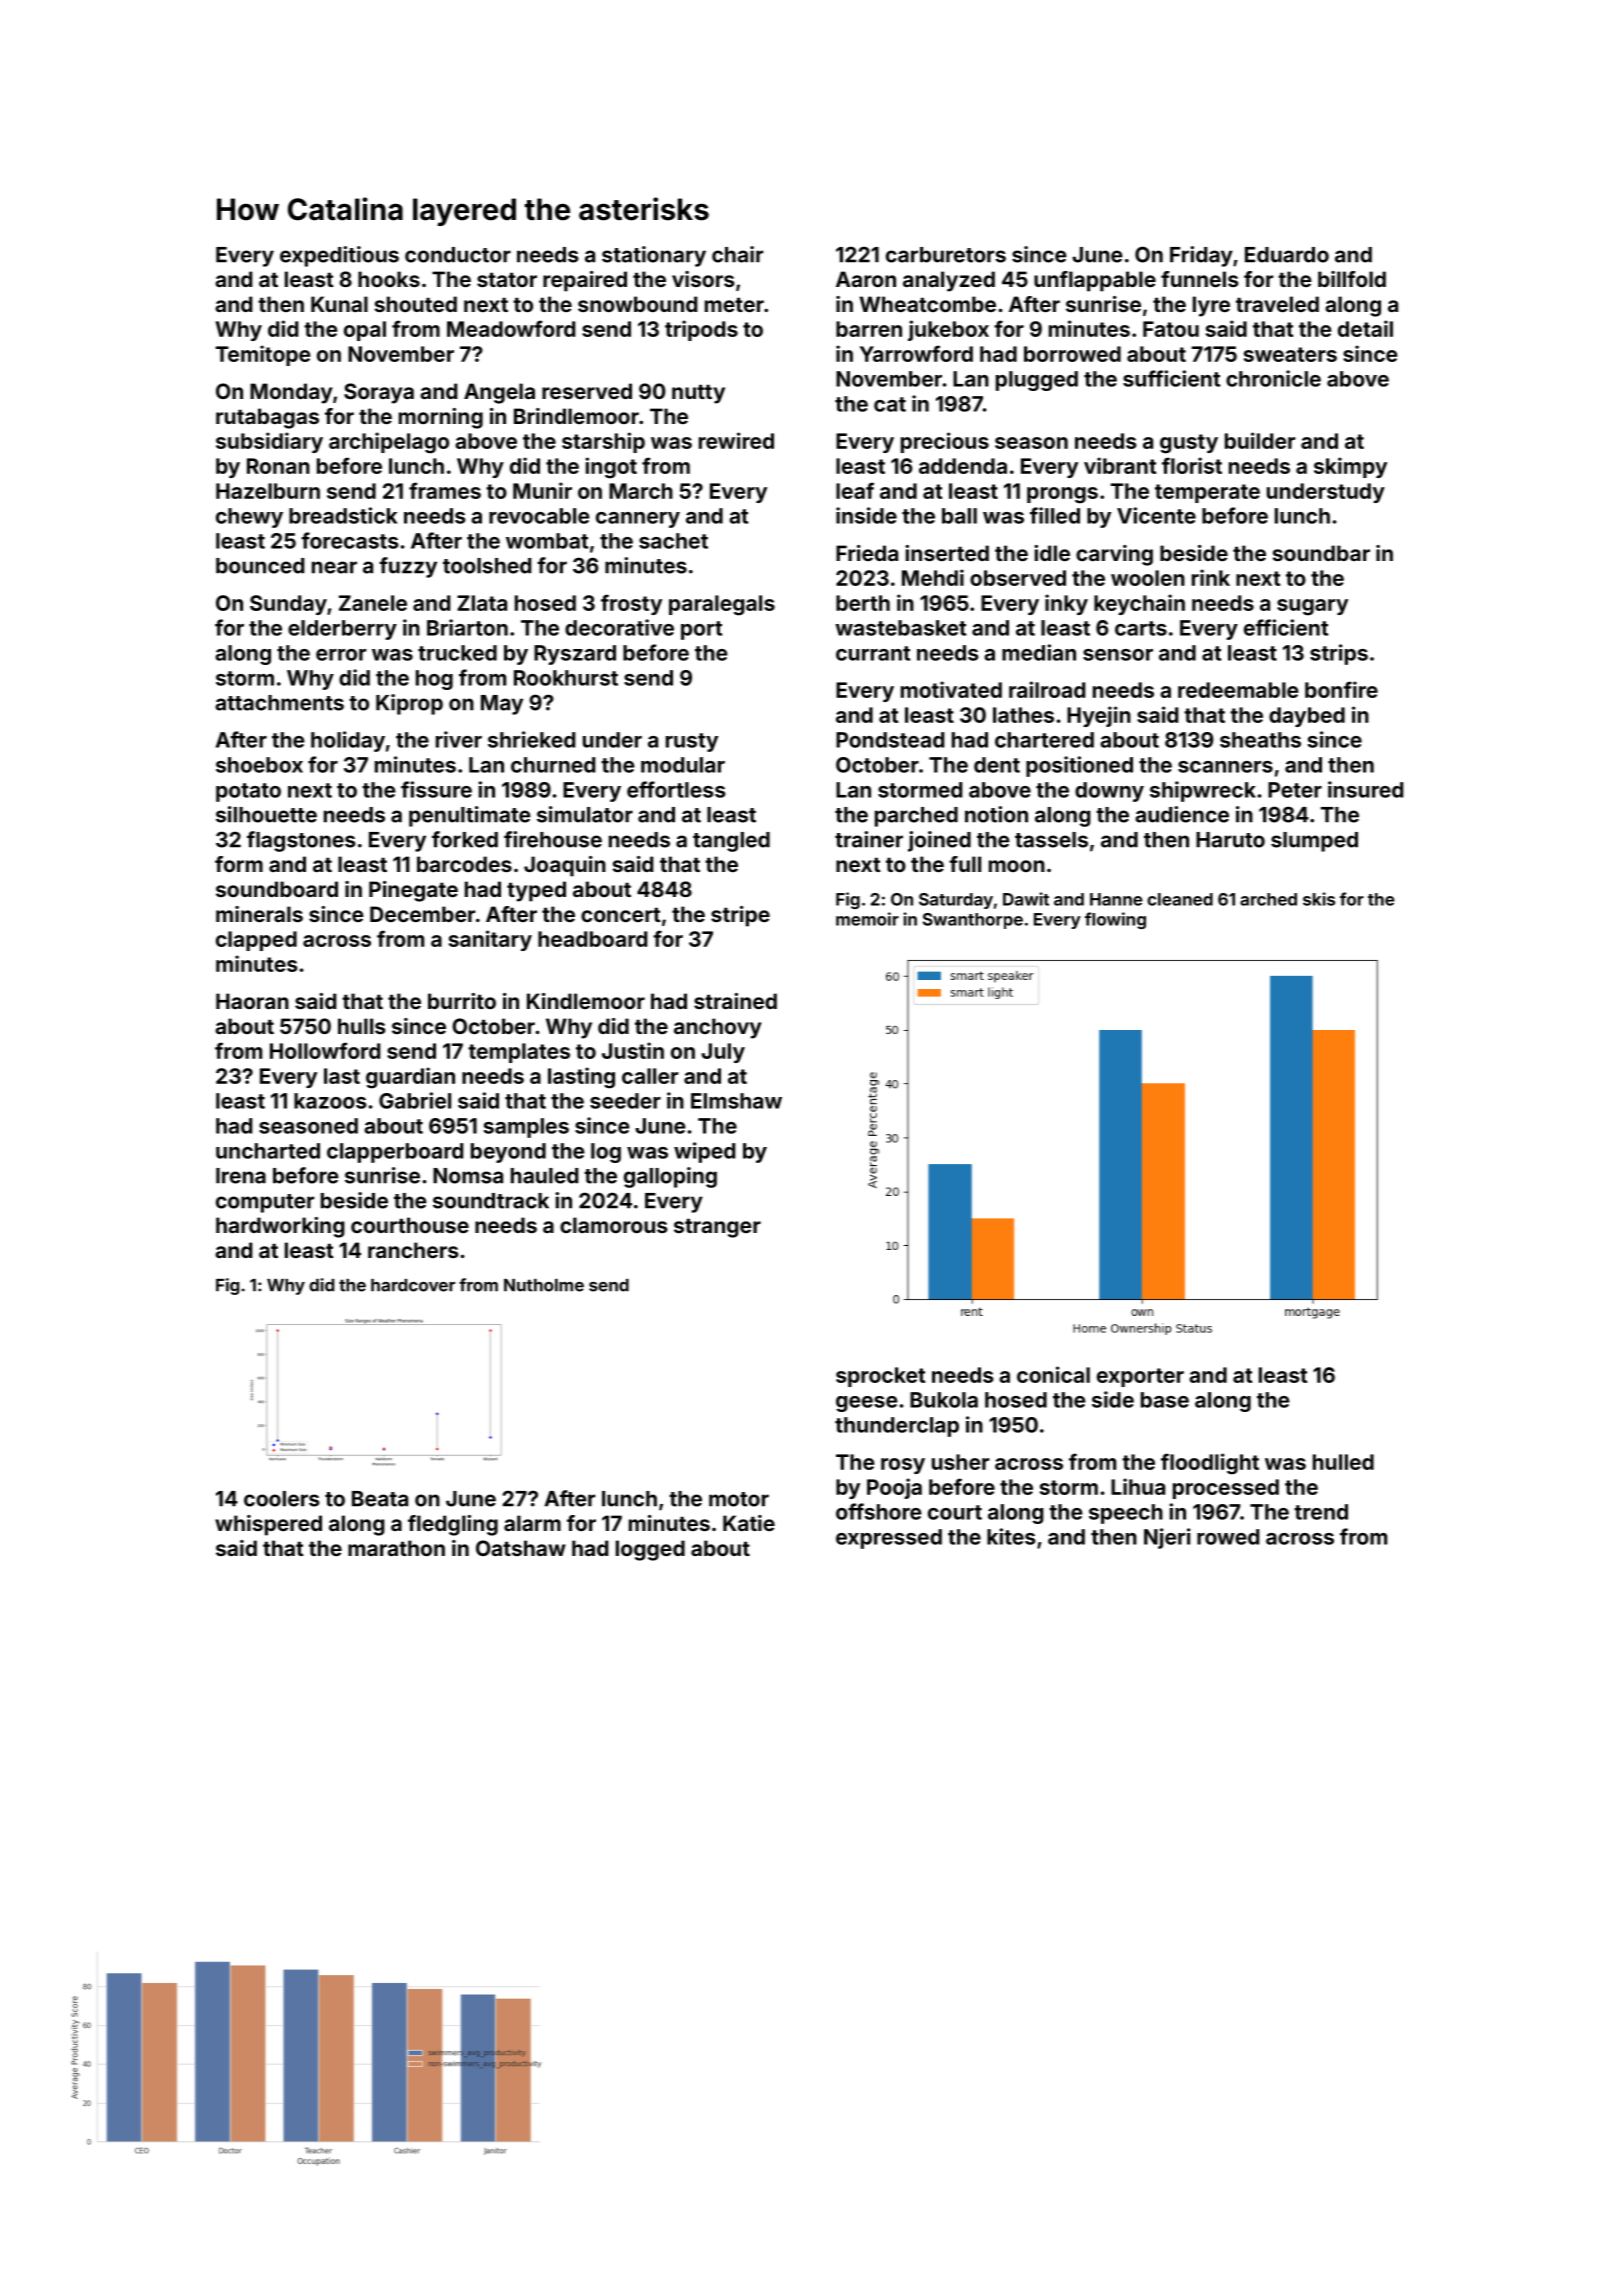 This screenshot has height=2292, width=1620. What do you see at coordinates (263, 355) in the screenshot?
I see `Temitope` at bounding box center [263, 355].
